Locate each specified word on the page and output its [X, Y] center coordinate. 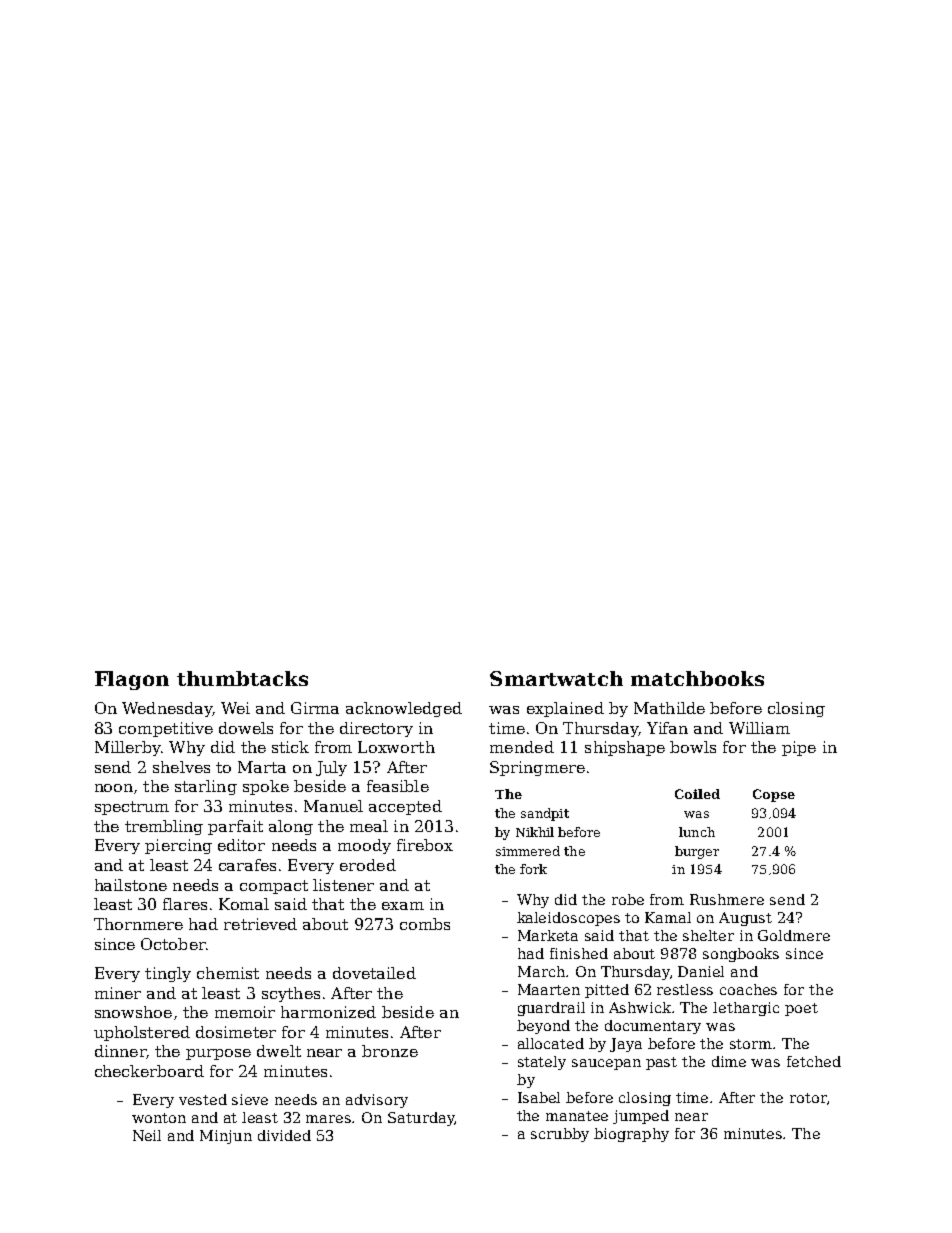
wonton [159, 1118]
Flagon [132, 680]
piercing [178, 846]
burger [697, 852]
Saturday [421, 1119]
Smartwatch [556, 678]
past [661, 1063]
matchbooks [697, 678]
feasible [398, 786]
